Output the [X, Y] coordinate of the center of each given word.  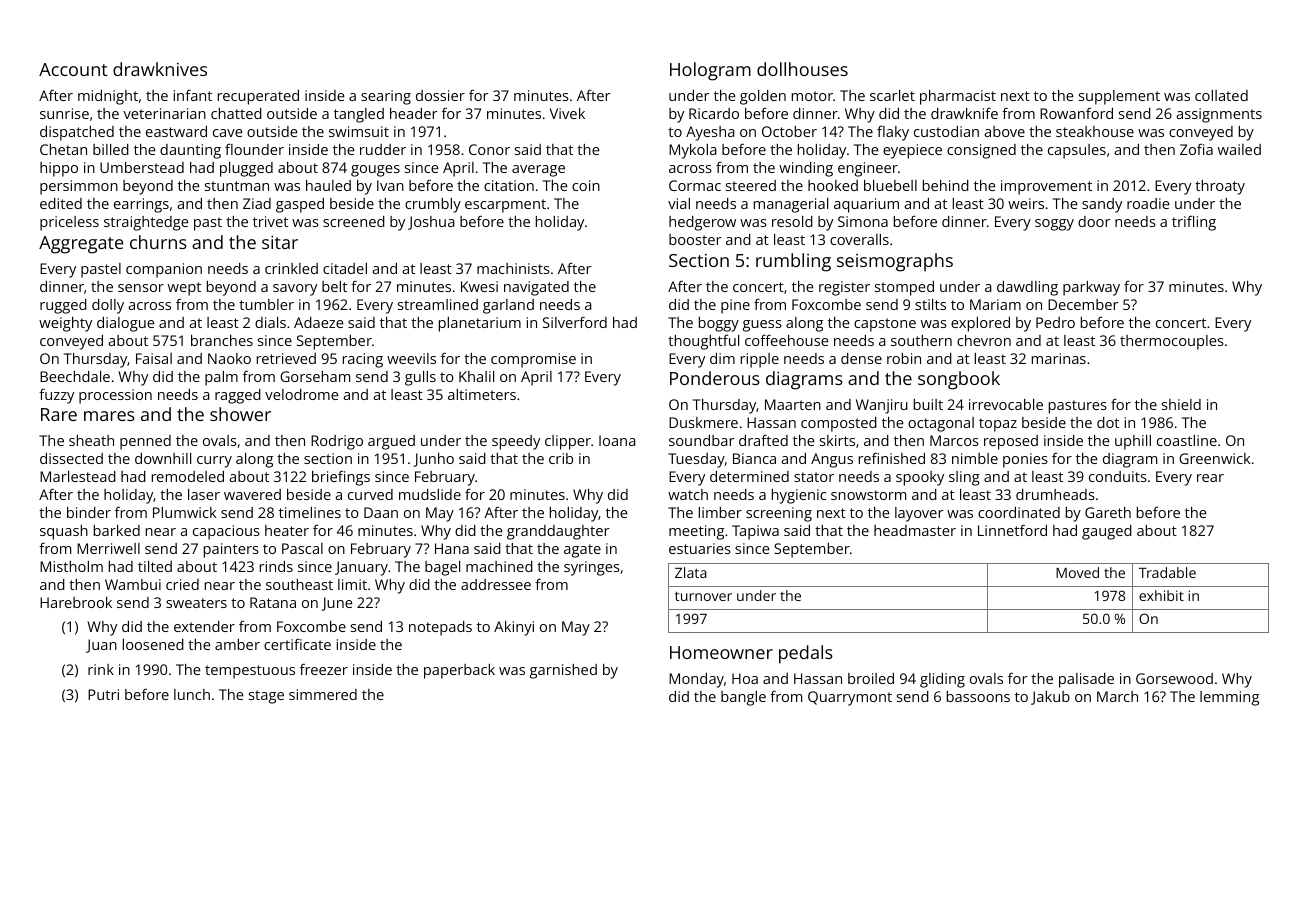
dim [722, 358]
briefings [341, 478]
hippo [59, 169]
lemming [1229, 698]
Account [73, 69]
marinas [1059, 358]
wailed [1239, 149]
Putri [103, 694]
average [538, 171]
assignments [1219, 115]
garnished [563, 671]
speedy [516, 442]
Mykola [693, 151]
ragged [238, 396]
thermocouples [1172, 342]
